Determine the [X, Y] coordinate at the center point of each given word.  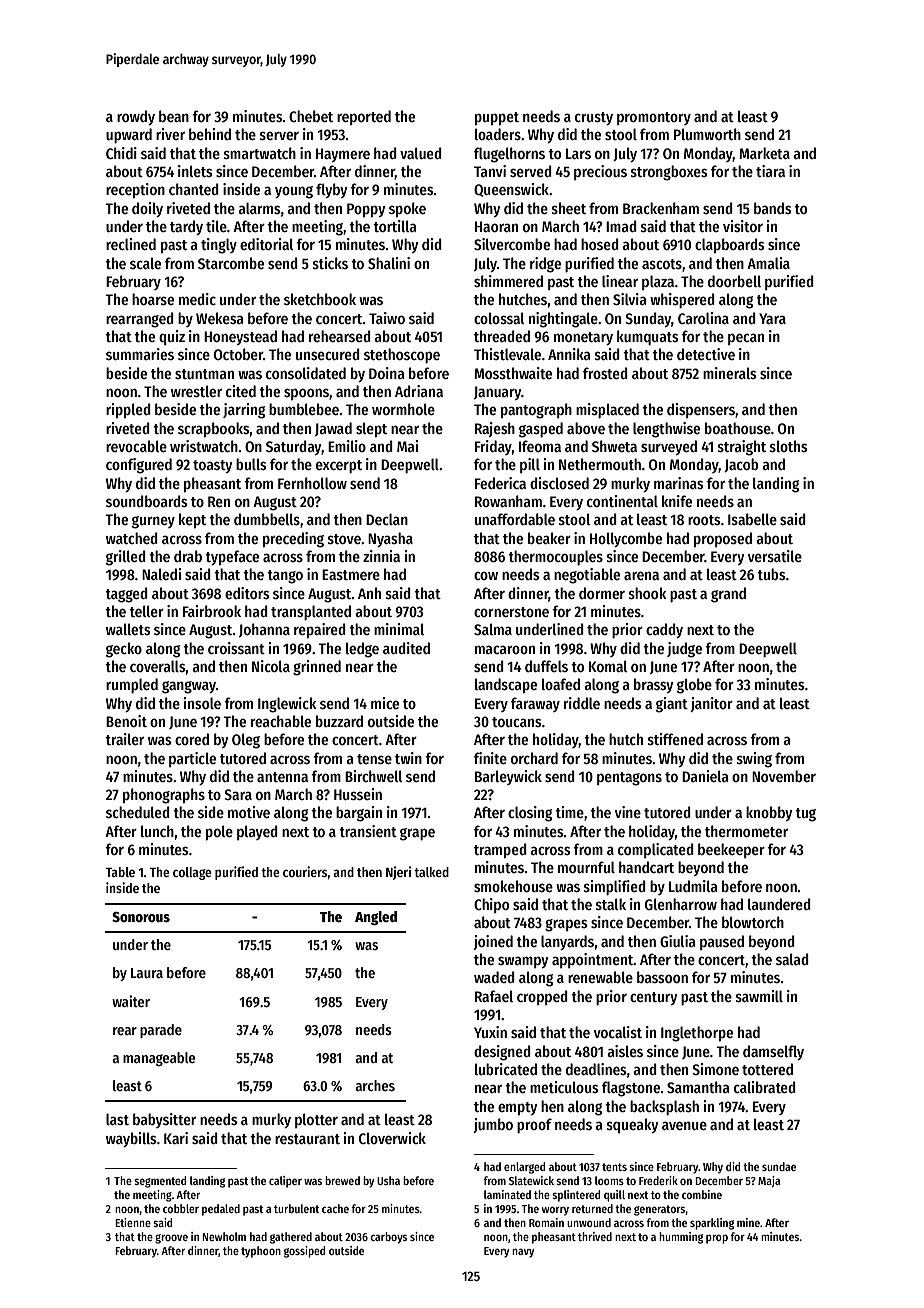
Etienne [133, 1222]
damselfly [773, 1052]
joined [493, 942]
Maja [769, 1182]
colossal [499, 318]
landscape [506, 686]
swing [754, 760]
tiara [770, 171]
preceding [293, 540]
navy [523, 1253]
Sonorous [141, 917]
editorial [267, 244]
